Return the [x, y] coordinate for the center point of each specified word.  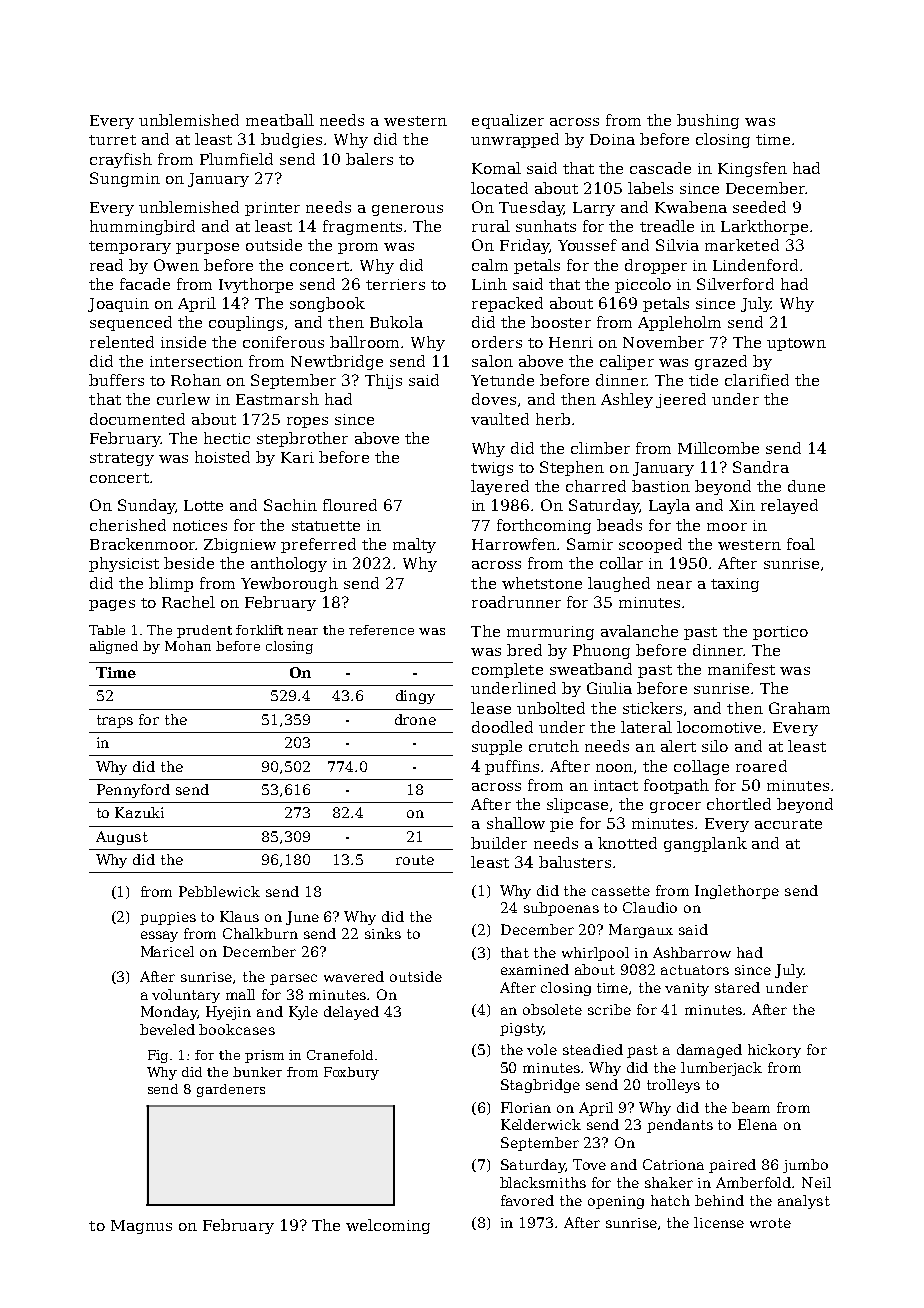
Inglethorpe [737, 892]
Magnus [141, 1227]
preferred [318, 545]
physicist [124, 564]
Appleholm [679, 323]
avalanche [639, 631]
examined [535, 969]
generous [407, 210]
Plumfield [236, 159]
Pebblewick [219, 891]
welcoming [388, 1226]
